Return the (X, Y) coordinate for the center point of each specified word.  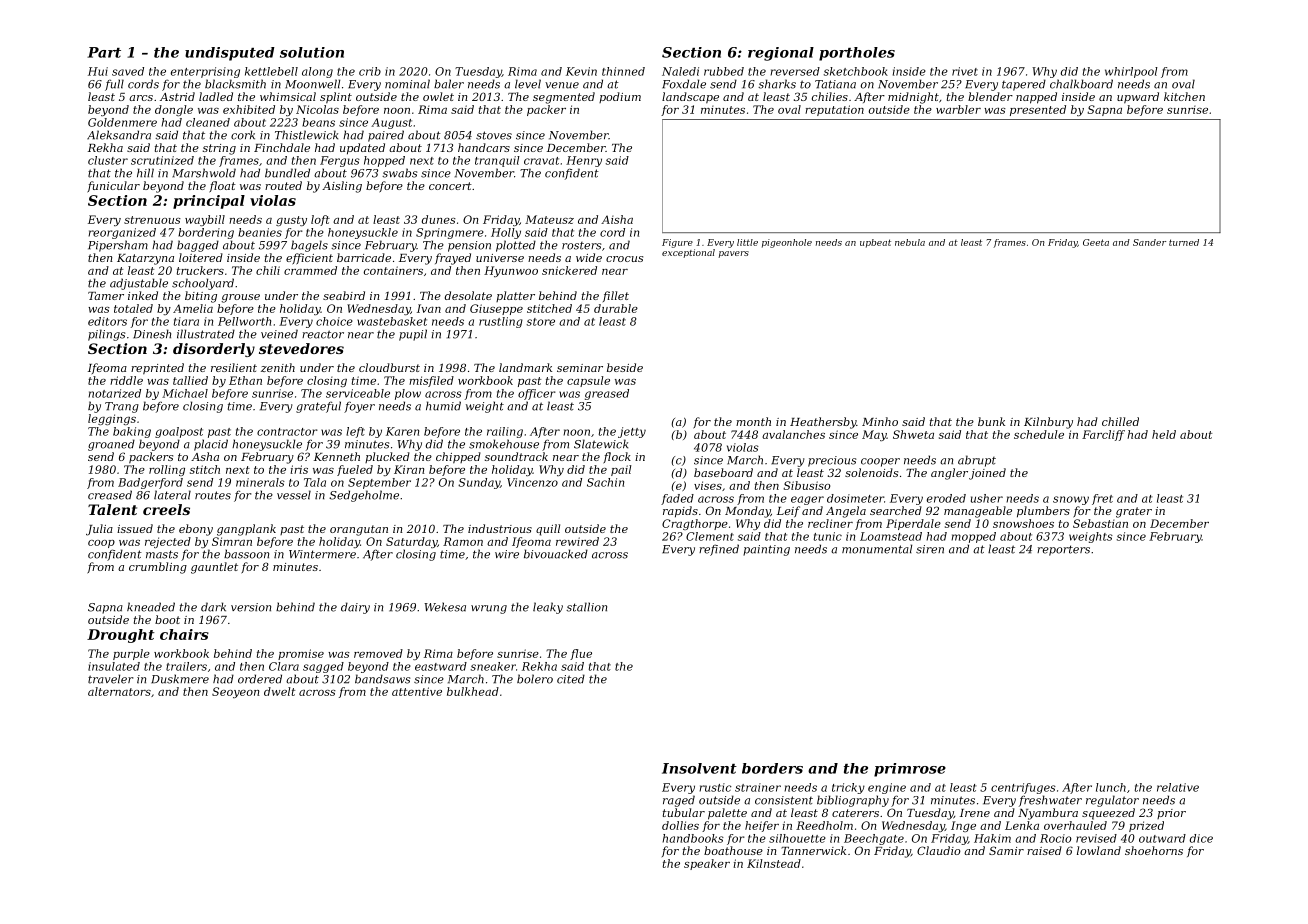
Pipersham (118, 246)
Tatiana (835, 84)
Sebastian (1100, 523)
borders (772, 768)
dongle (174, 110)
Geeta (1096, 242)
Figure (677, 243)
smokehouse (504, 444)
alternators (119, 691)
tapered (1024, 85)
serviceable (358, 393)
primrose (910, 770)
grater (1134, 512)
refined (719, 550)
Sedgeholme (364, 496)
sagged (323, 667)
